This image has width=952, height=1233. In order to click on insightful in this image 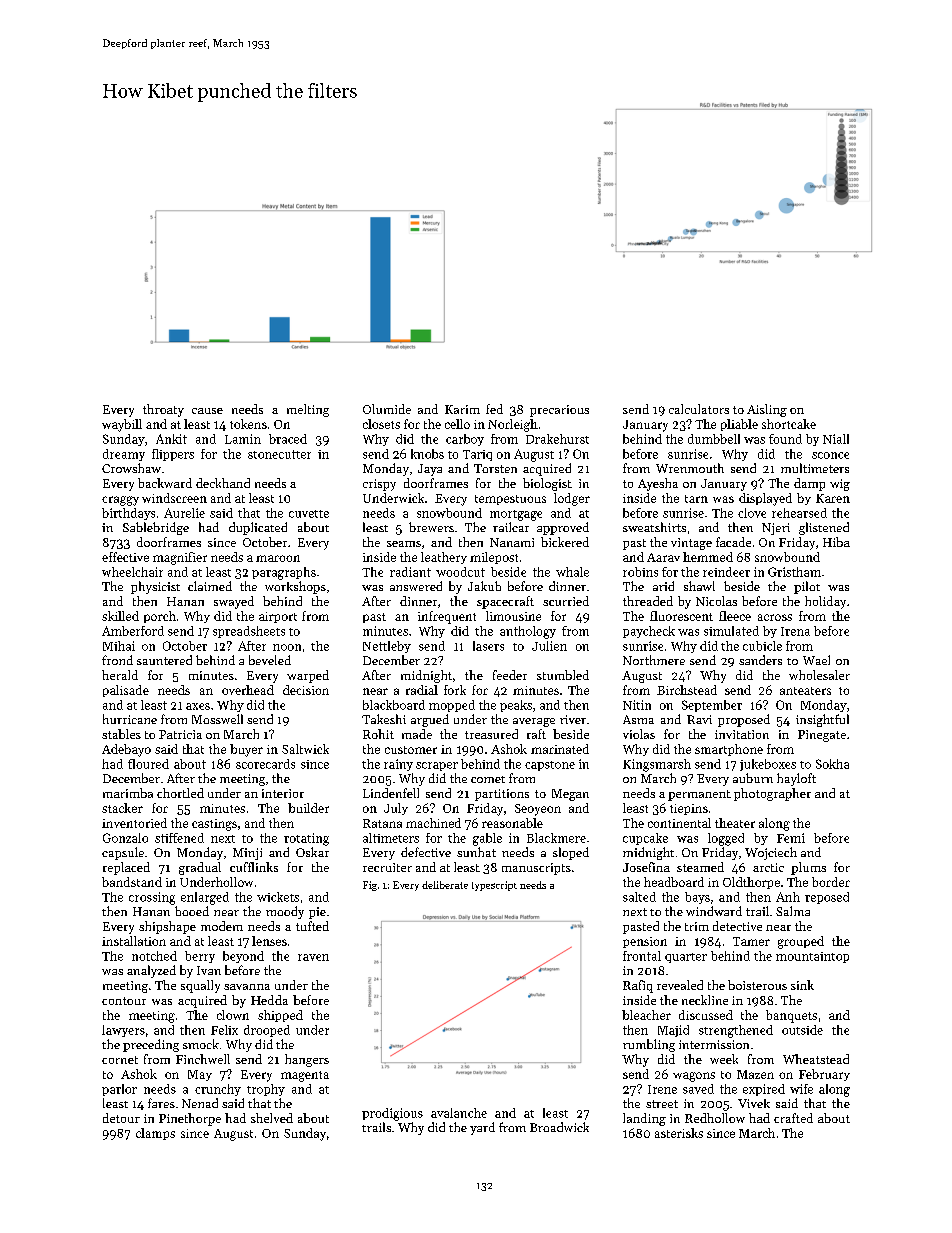, I will do `click(822, 720)`.
